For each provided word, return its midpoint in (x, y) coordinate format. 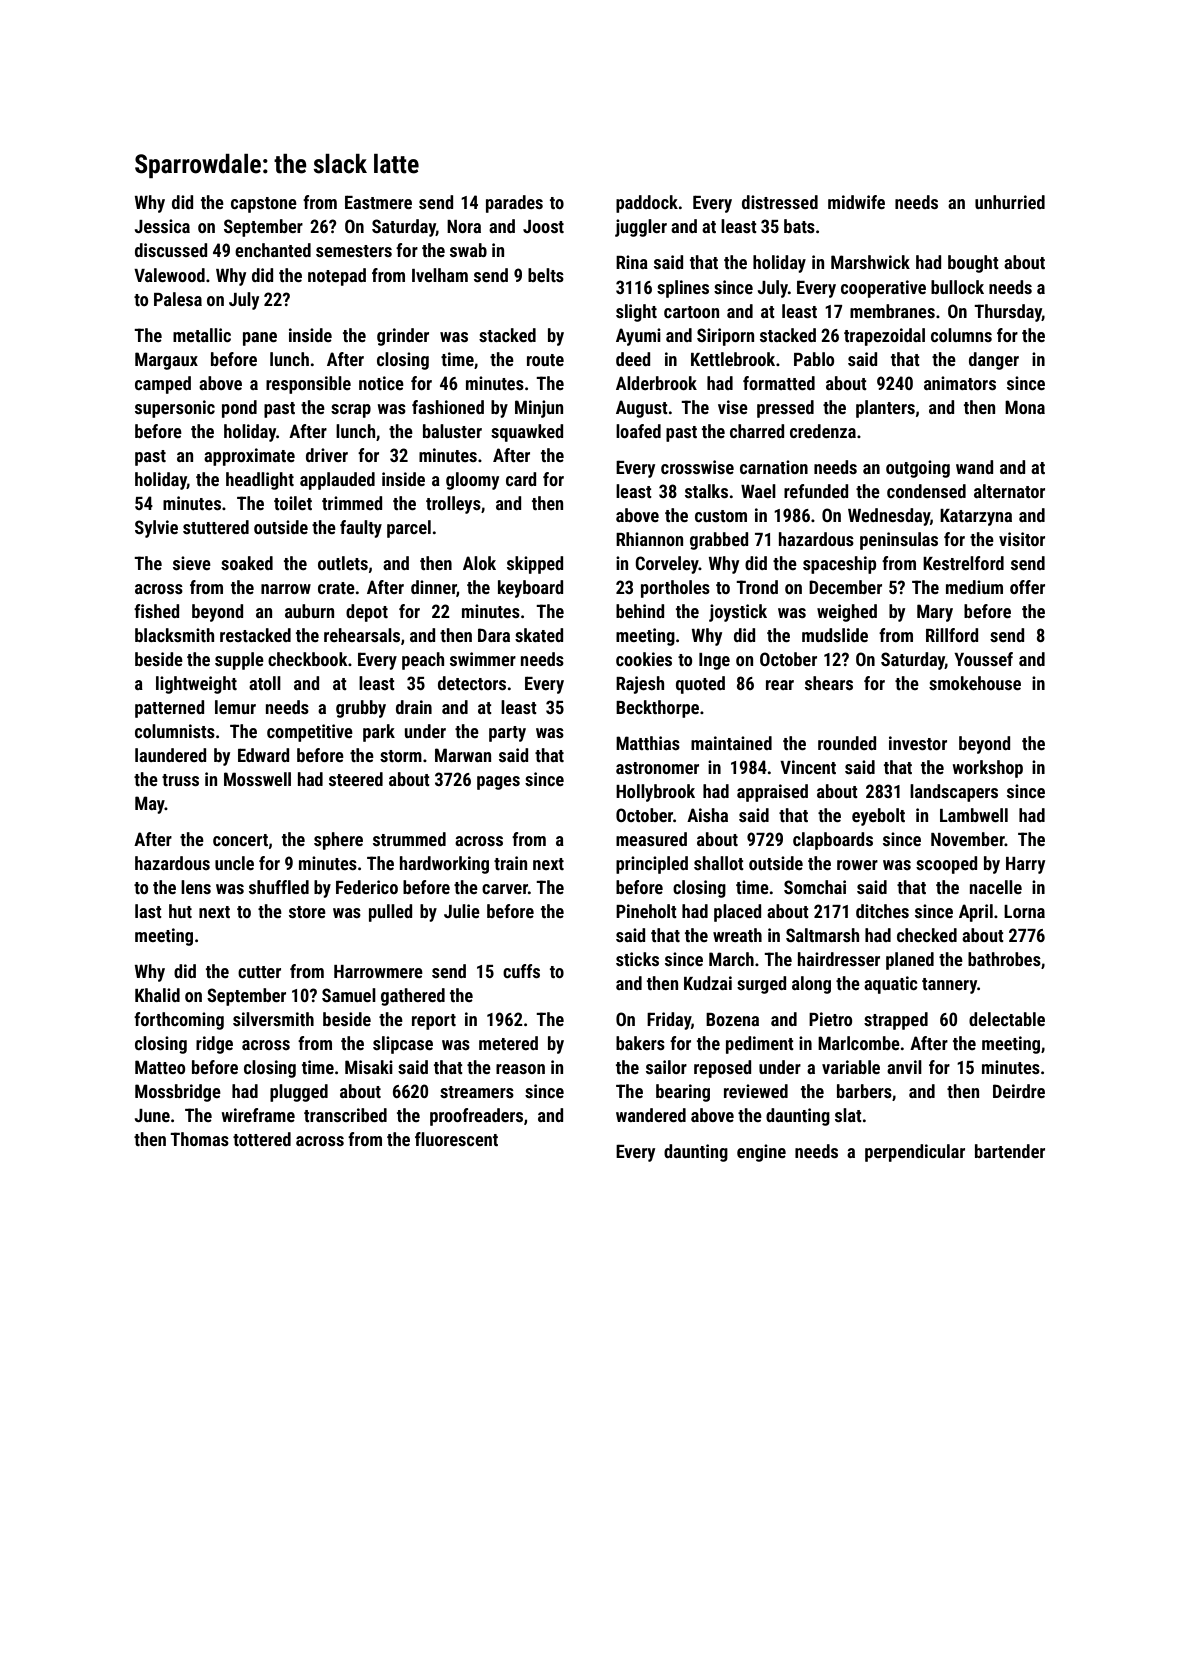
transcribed (345, 1115)
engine (761, 1153)
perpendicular (915, 1153)
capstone (264, 205)
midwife (856, 202)
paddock (647, 204)
